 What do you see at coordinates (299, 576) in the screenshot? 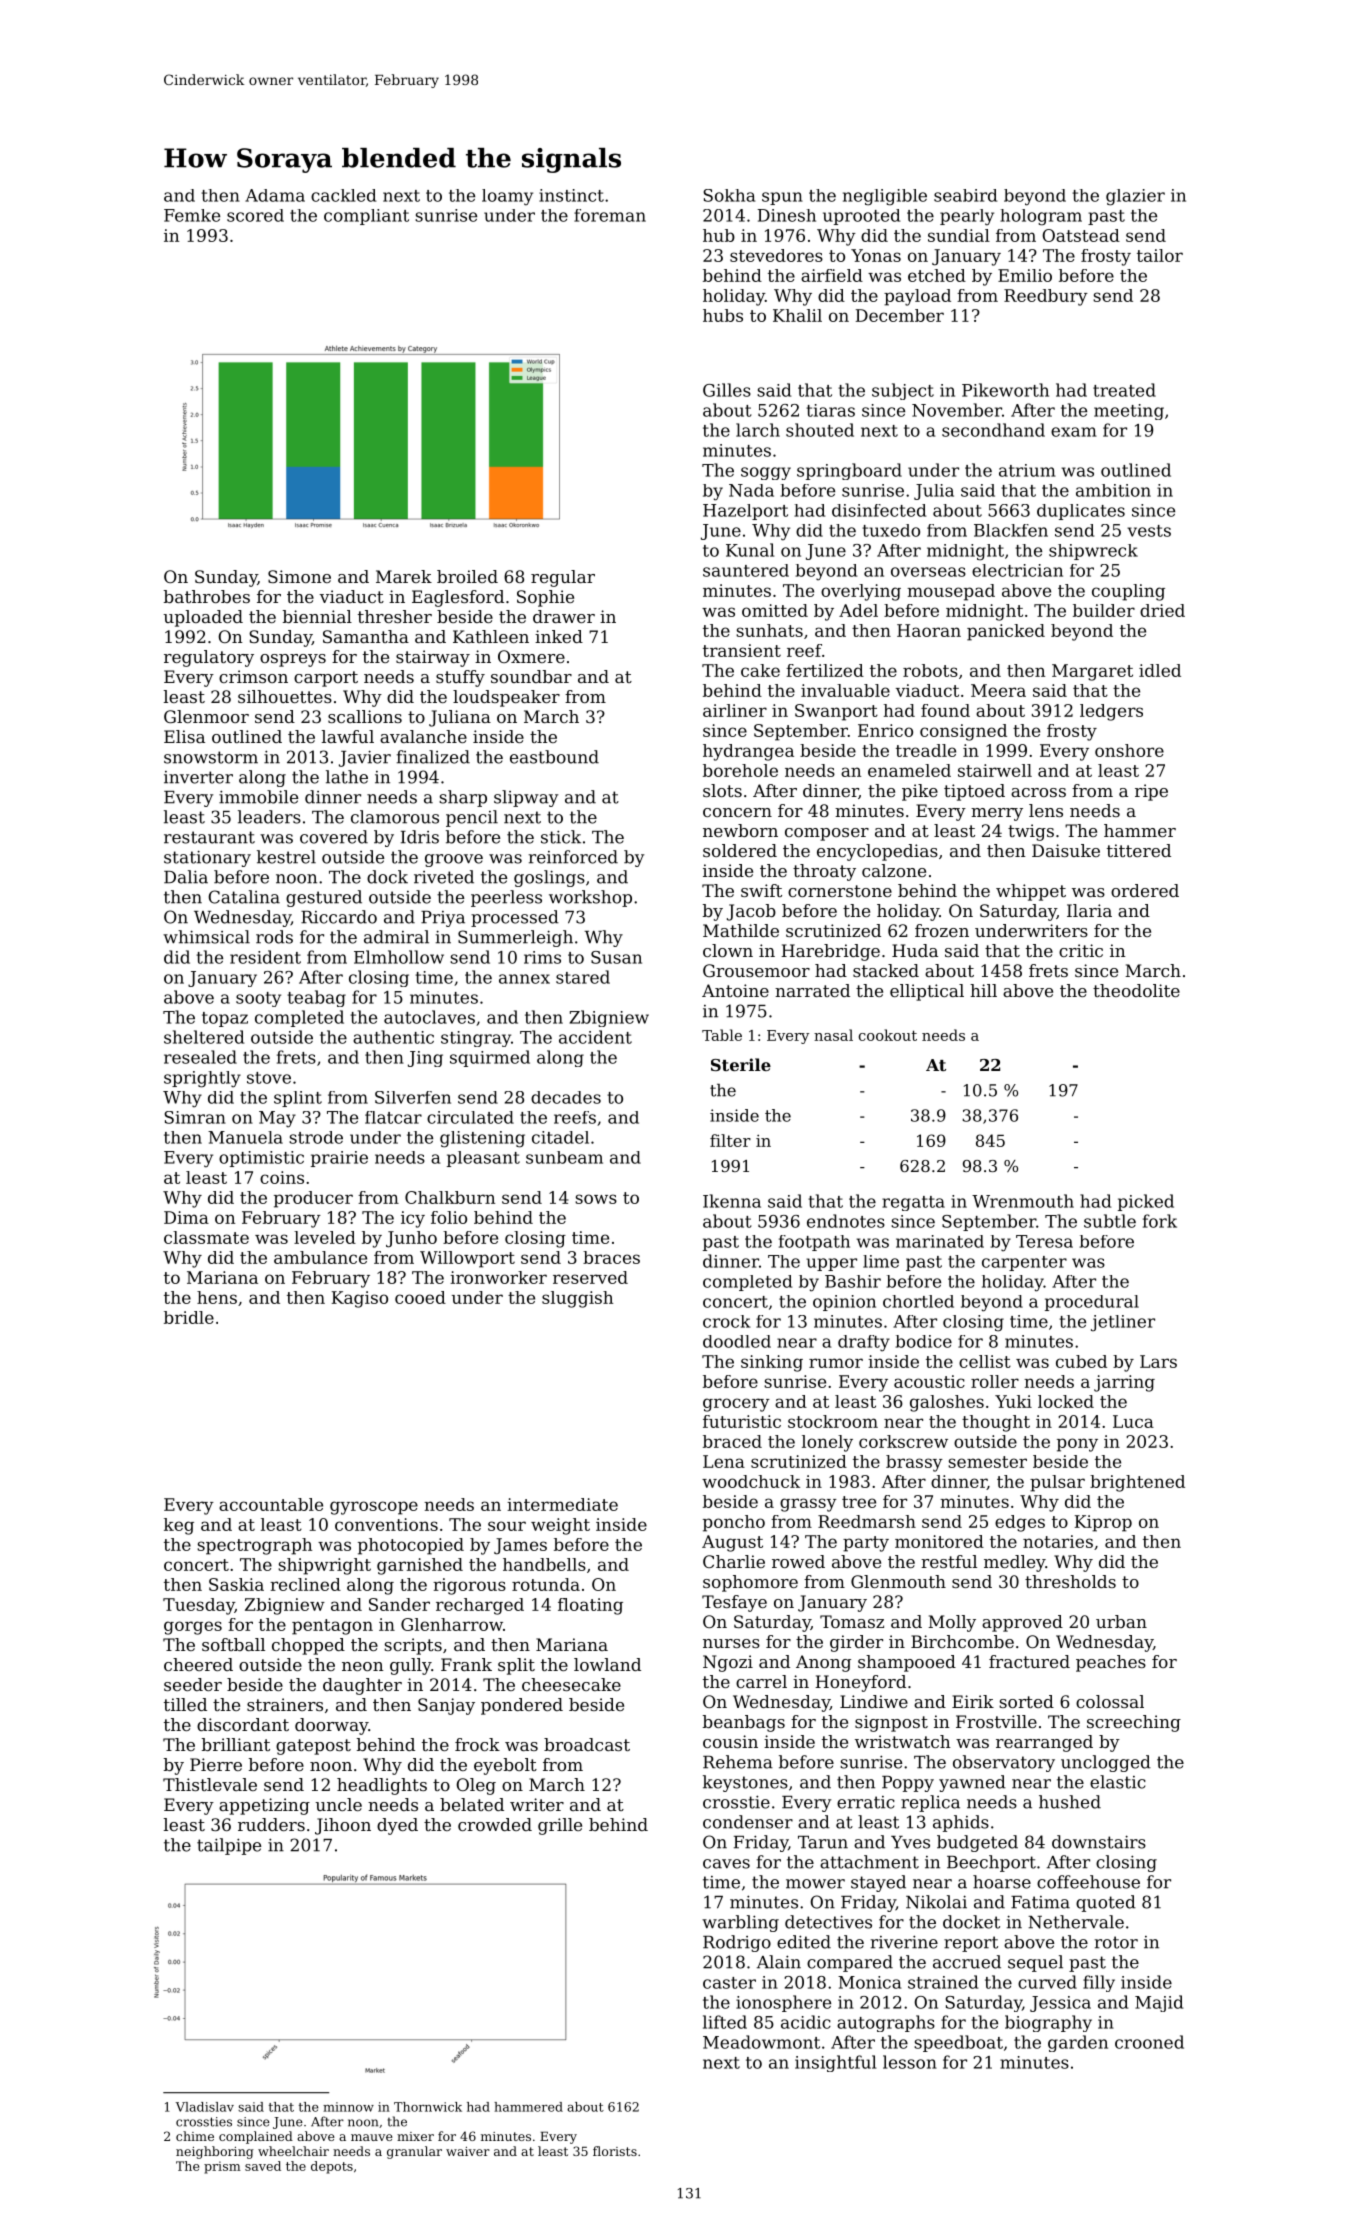
I see `Simone` at bounding box center [299, 576].
